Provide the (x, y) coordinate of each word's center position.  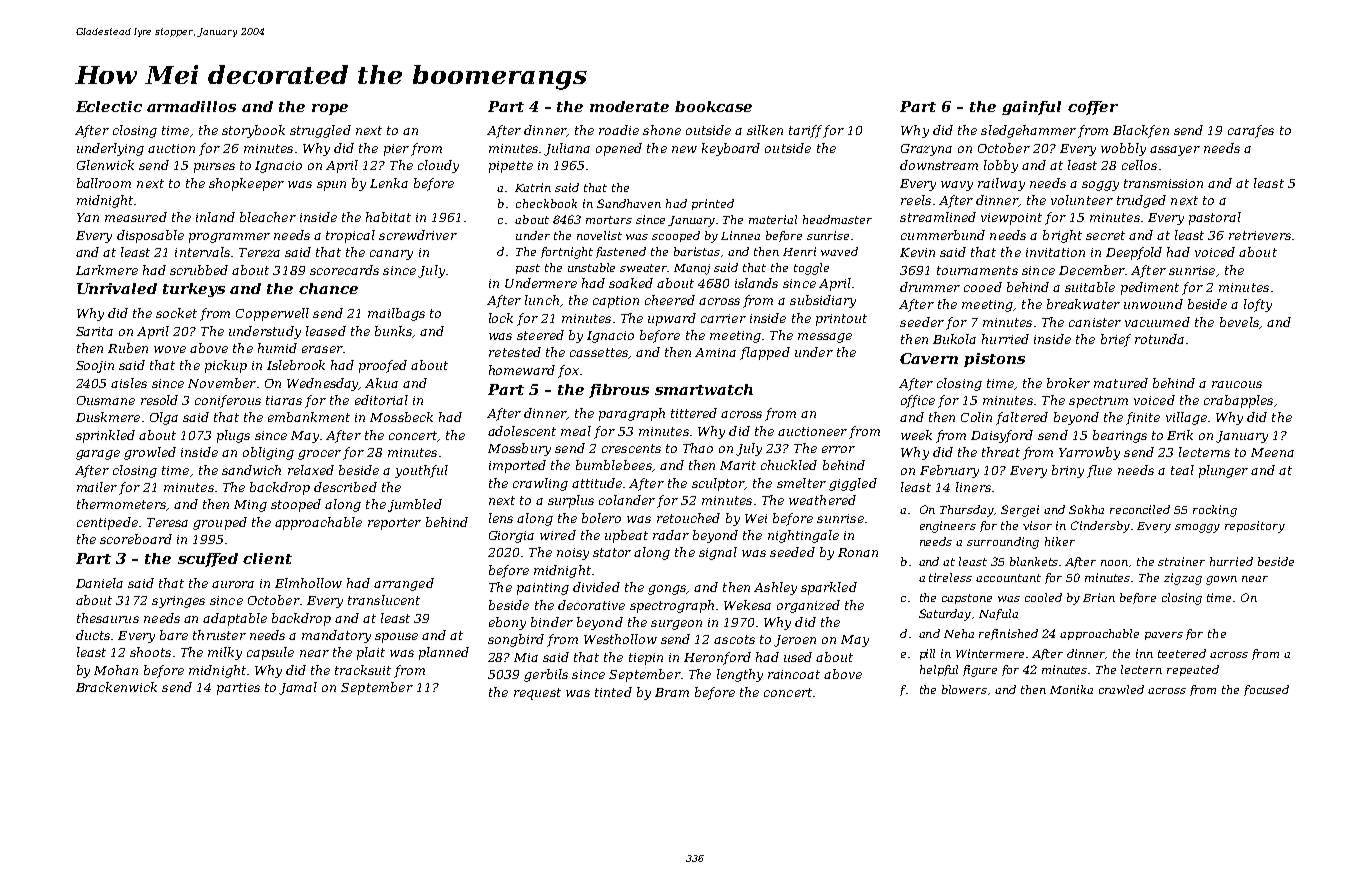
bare (174, 635)
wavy (957, 186)
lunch (542, 300)
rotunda (1159, 339)
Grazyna (926, 150)
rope (330, 109)
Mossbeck (401, 417)
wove (170, 349)
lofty (1258, 305)
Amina (715, 352)
